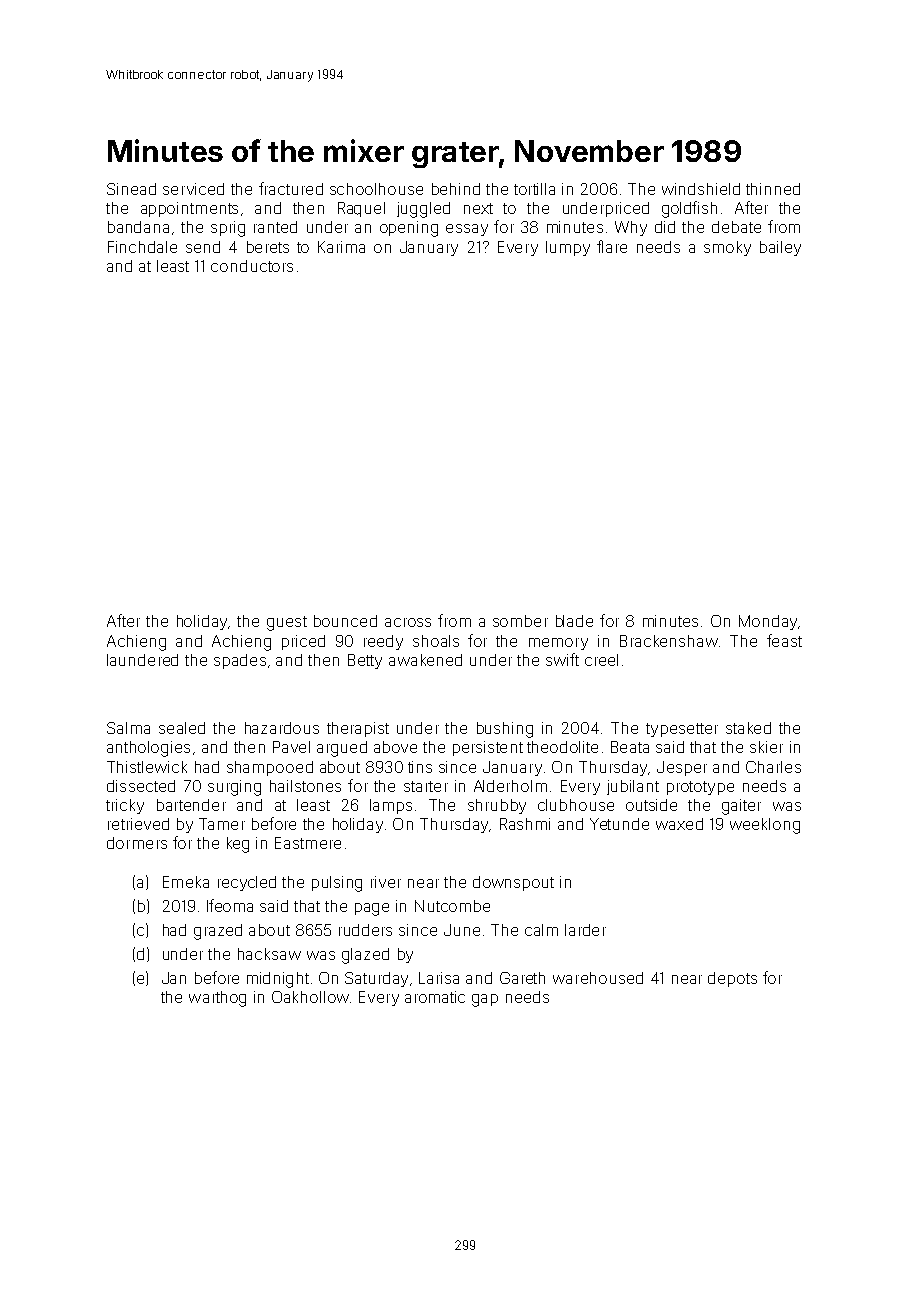 The height and width of the image is (1316, 908). Describe the element at coordinates (456, 189) in the image. I see `behind` at that location.
